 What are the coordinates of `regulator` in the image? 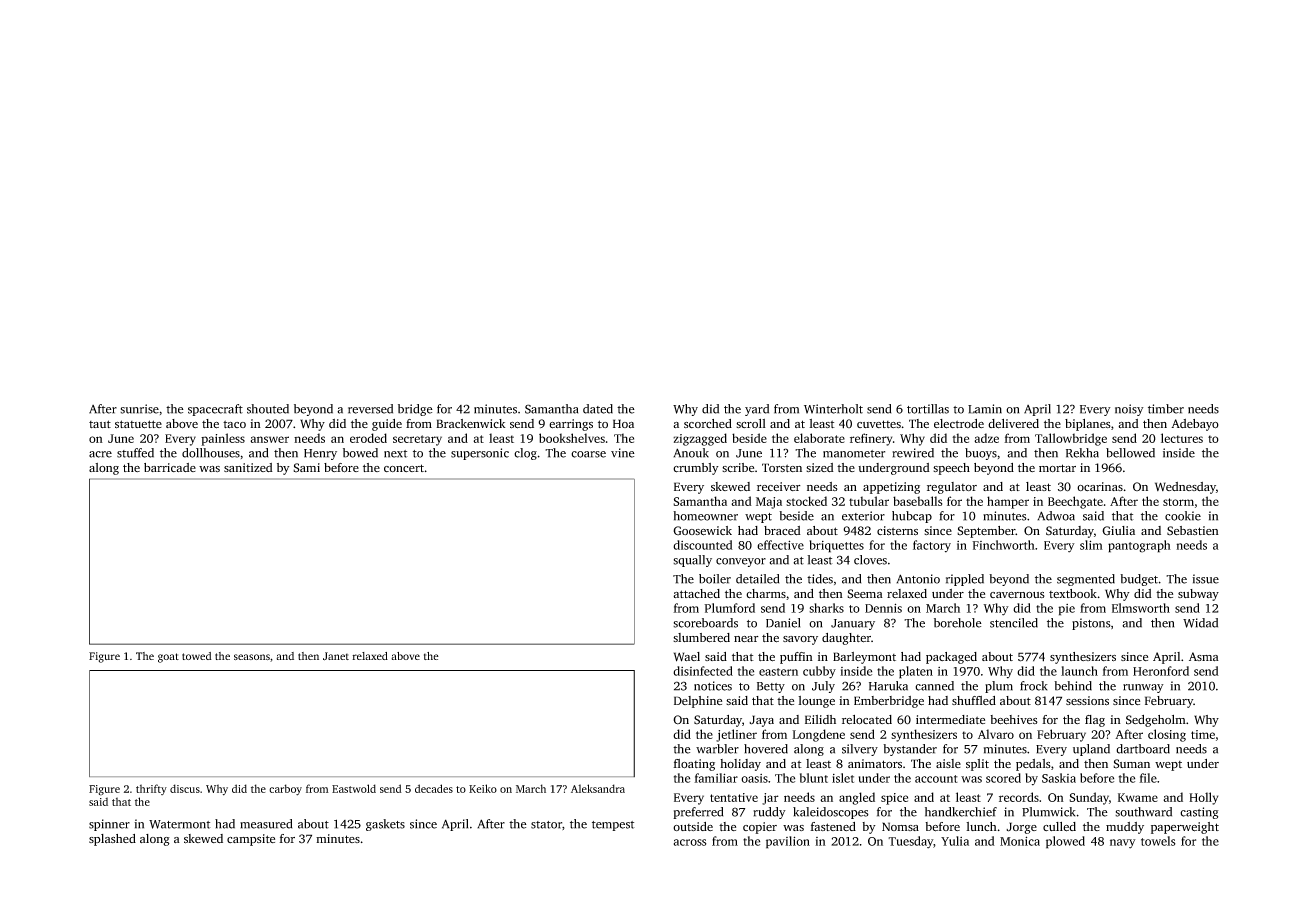 It's located at (952, 488).
